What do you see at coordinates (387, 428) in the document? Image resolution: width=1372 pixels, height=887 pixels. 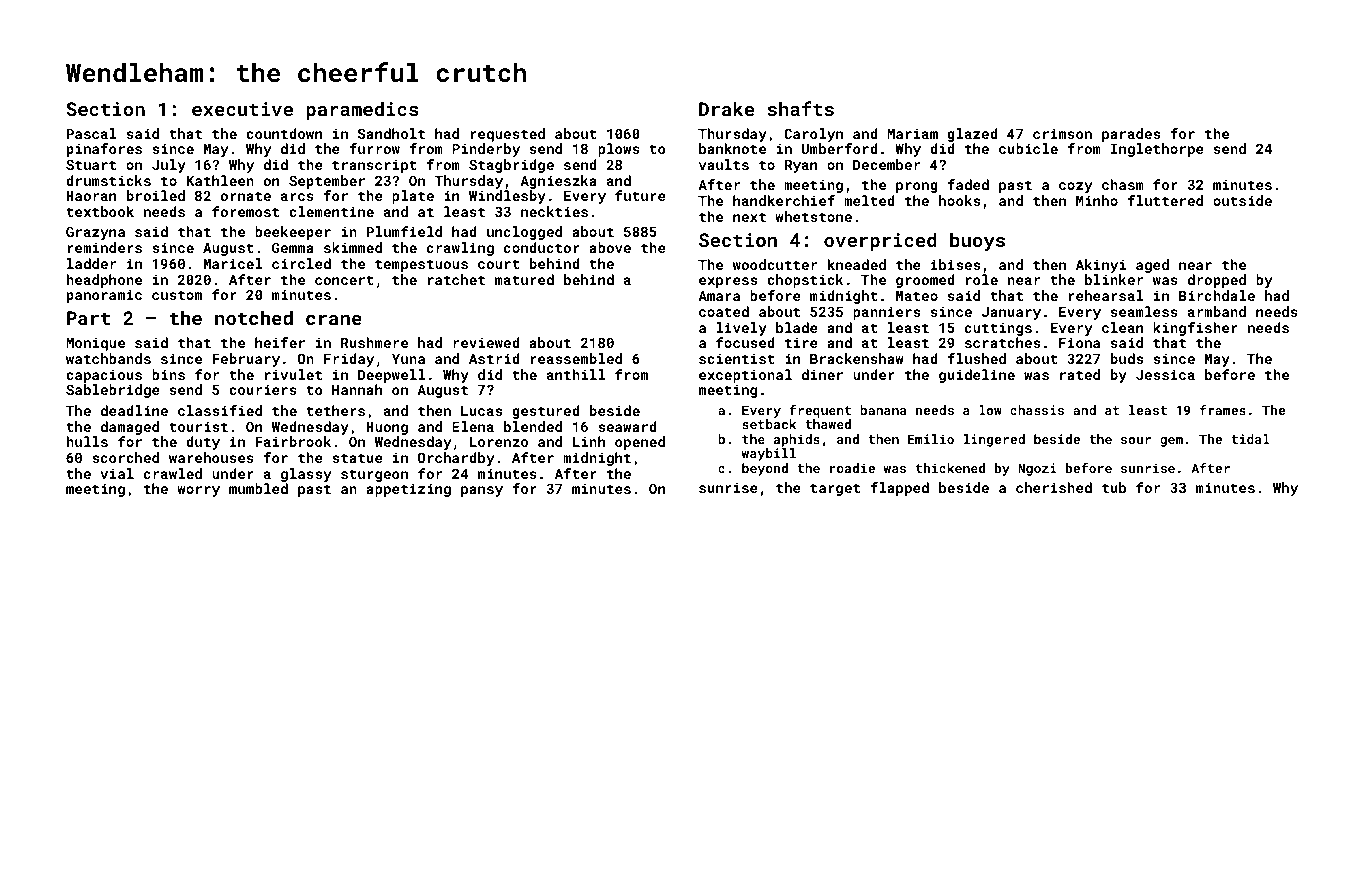 I see `Huong` at bounding box center [387, 428].
